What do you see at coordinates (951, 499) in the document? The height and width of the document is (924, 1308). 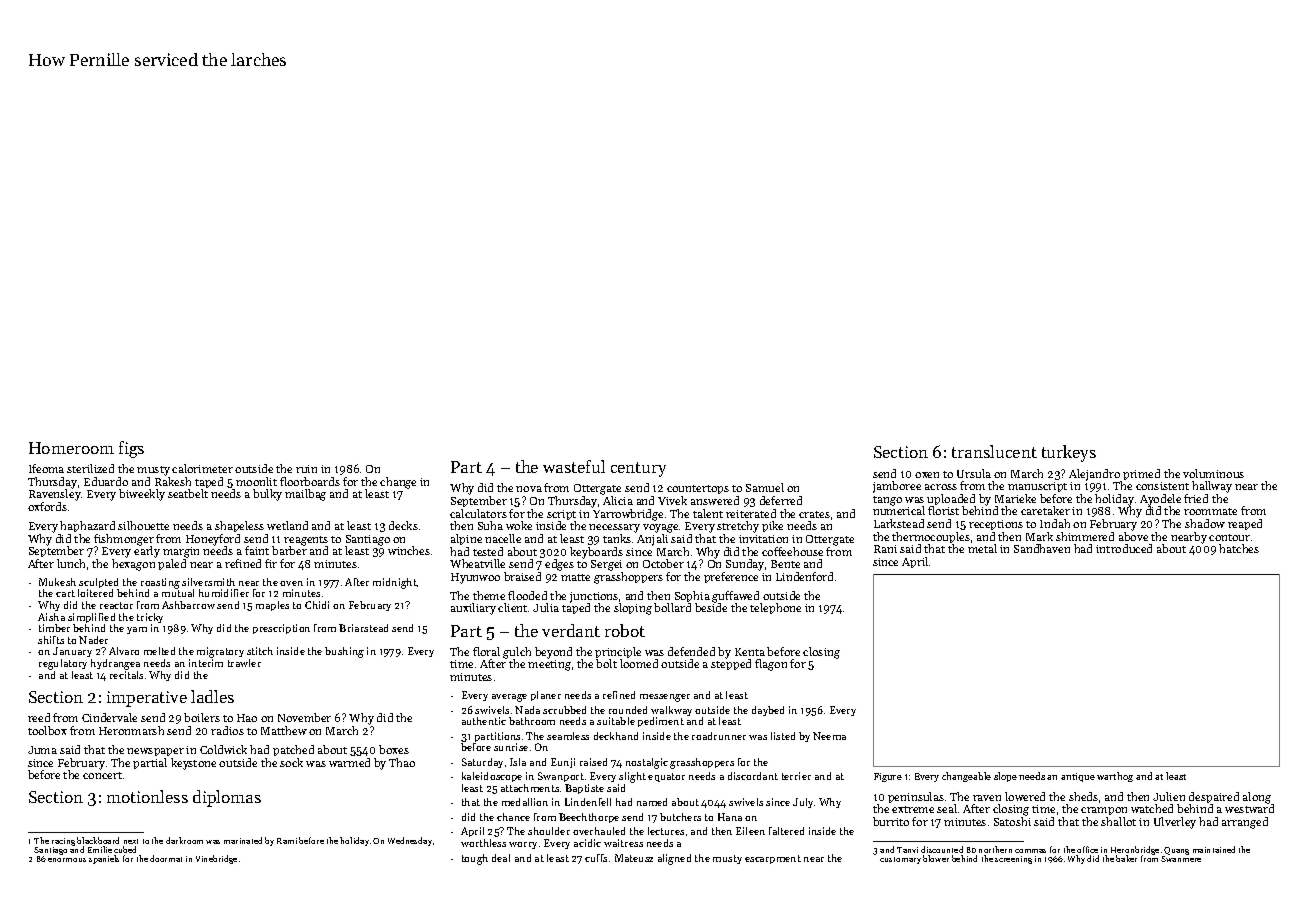 I see `uploaded` at bounding box center [951, 499].
